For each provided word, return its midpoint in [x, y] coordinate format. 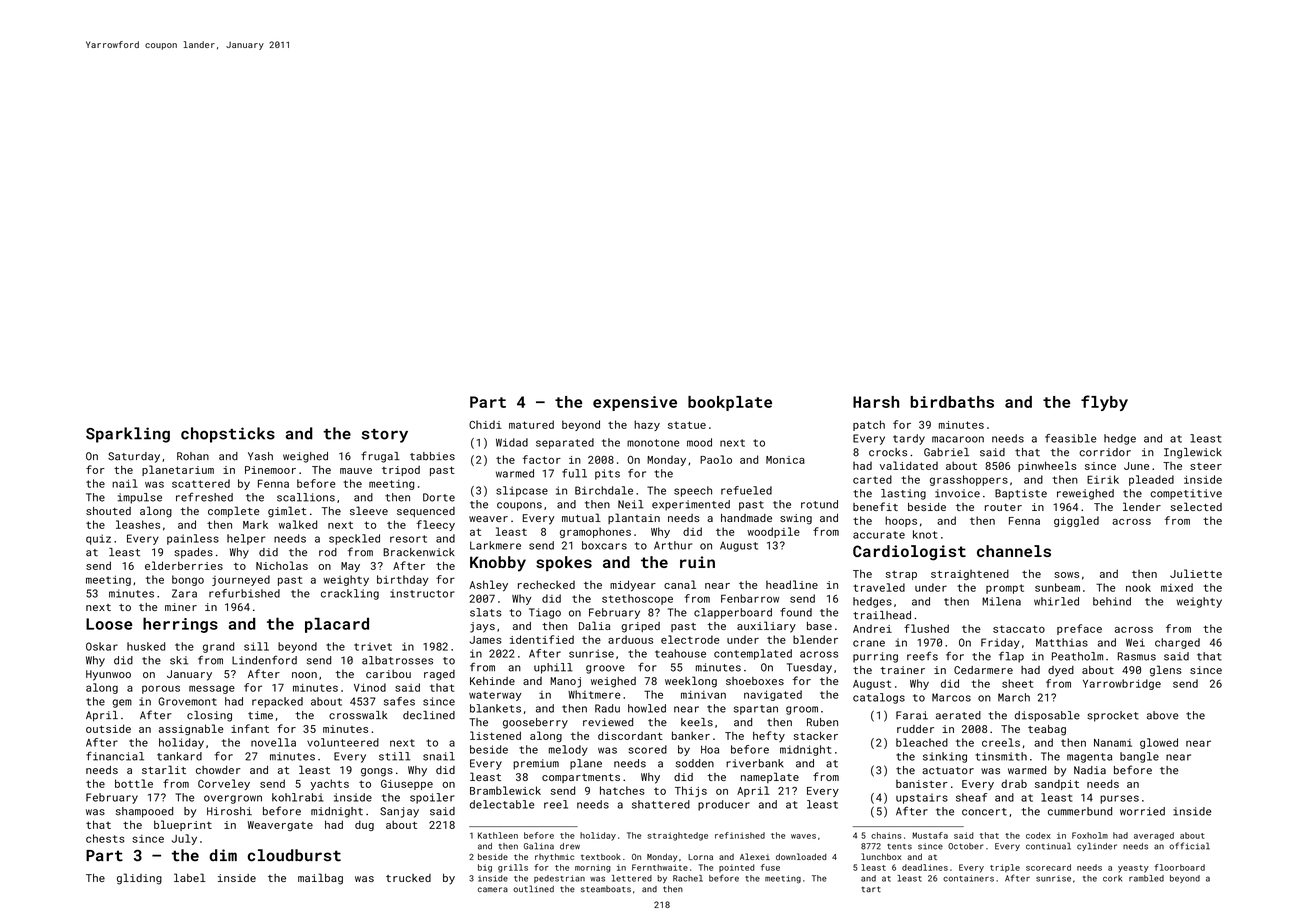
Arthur [673, 545]
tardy [909, 439]
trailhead [882, 615]
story [385, 436]
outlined [533, 889]
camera [493, 890]
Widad [512, 442]
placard [337, 625]
